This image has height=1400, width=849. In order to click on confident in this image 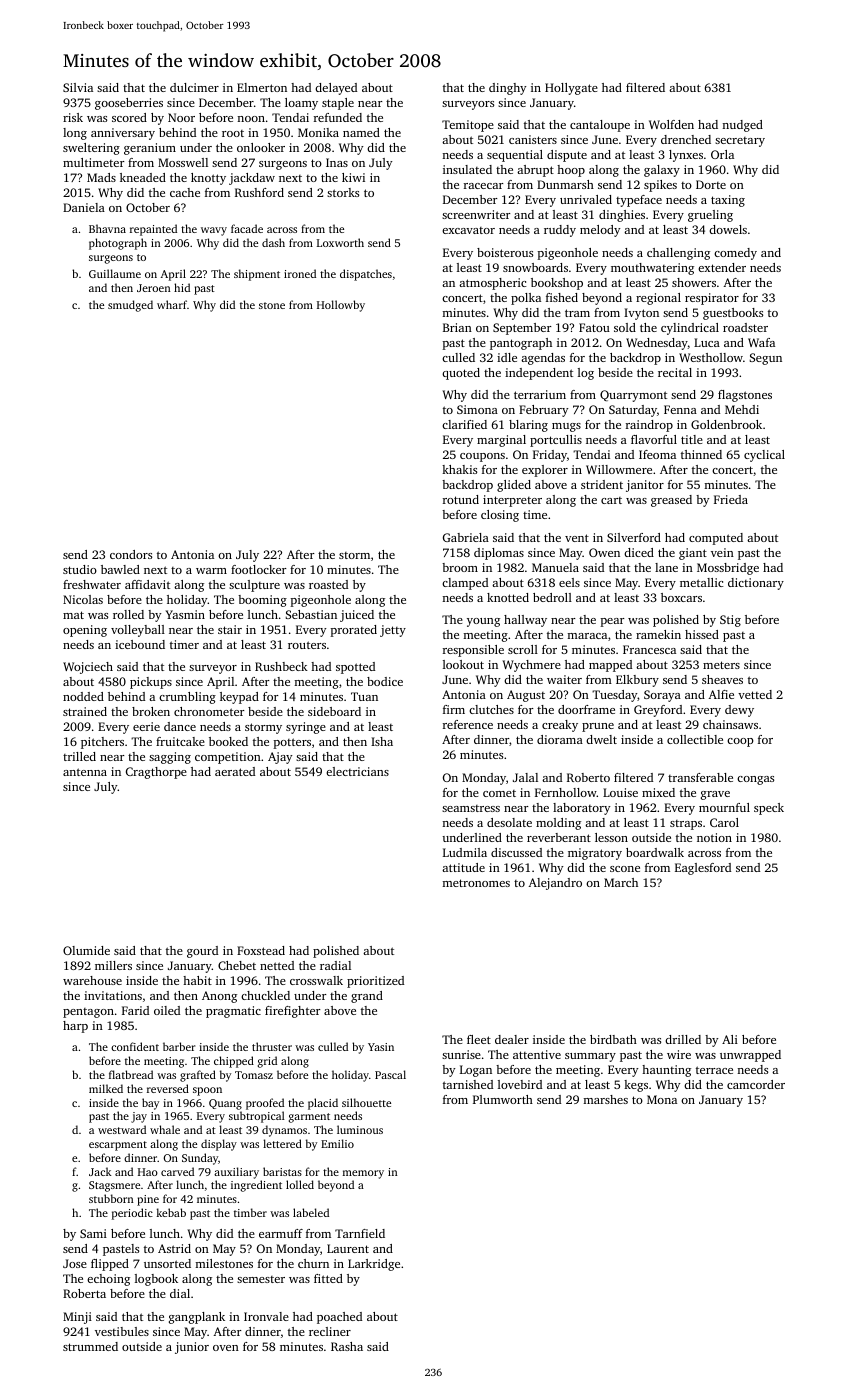, I will do `click(135, 1046)`.
